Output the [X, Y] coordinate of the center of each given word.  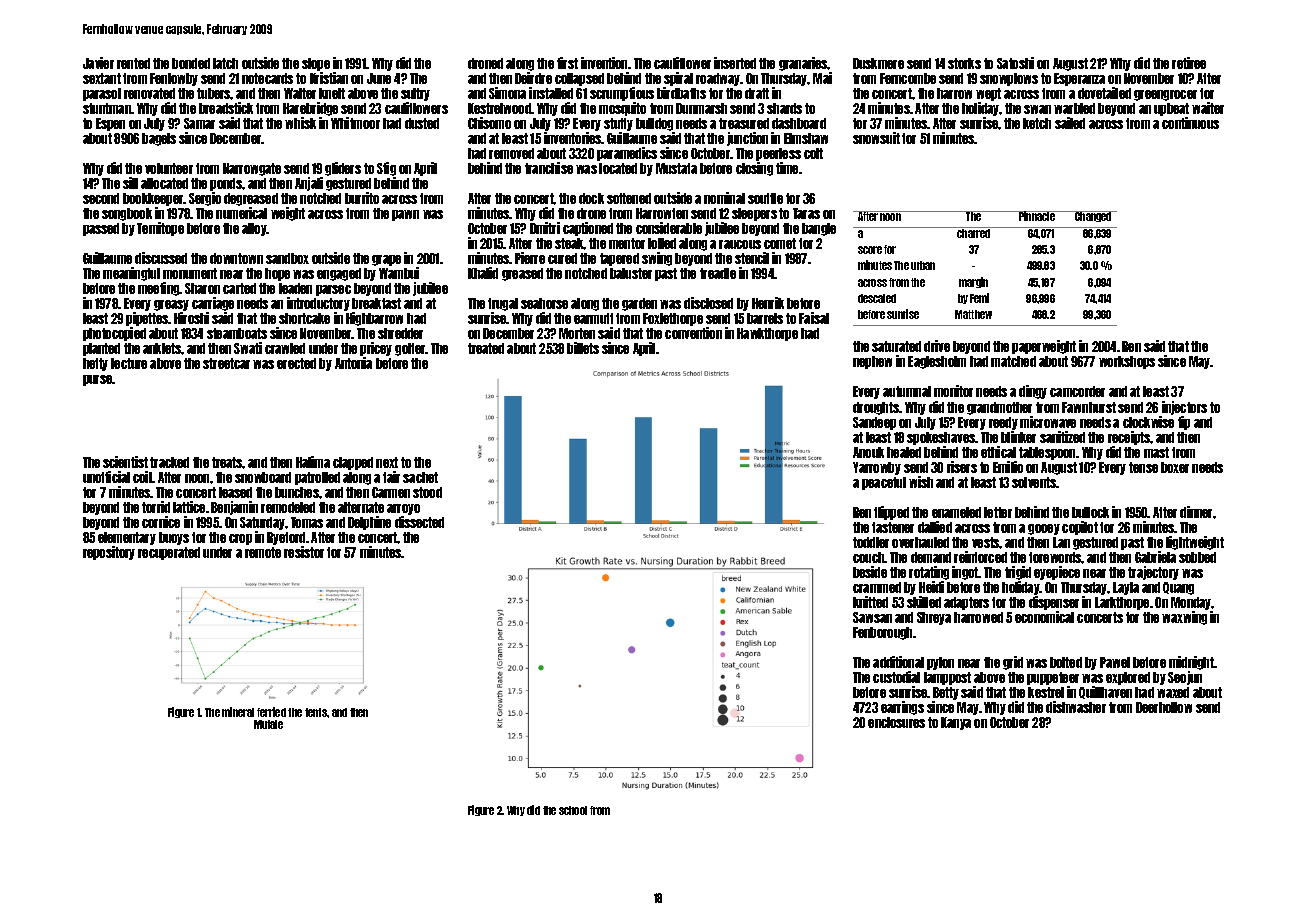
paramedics [627, 154]
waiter [1208, 108]
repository [109, 553]
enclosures [896, 722]
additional [898, 662]
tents [316, 712]
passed [101, 229]
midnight [1191, 663]
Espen [110, 124]
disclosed [708, 303]
